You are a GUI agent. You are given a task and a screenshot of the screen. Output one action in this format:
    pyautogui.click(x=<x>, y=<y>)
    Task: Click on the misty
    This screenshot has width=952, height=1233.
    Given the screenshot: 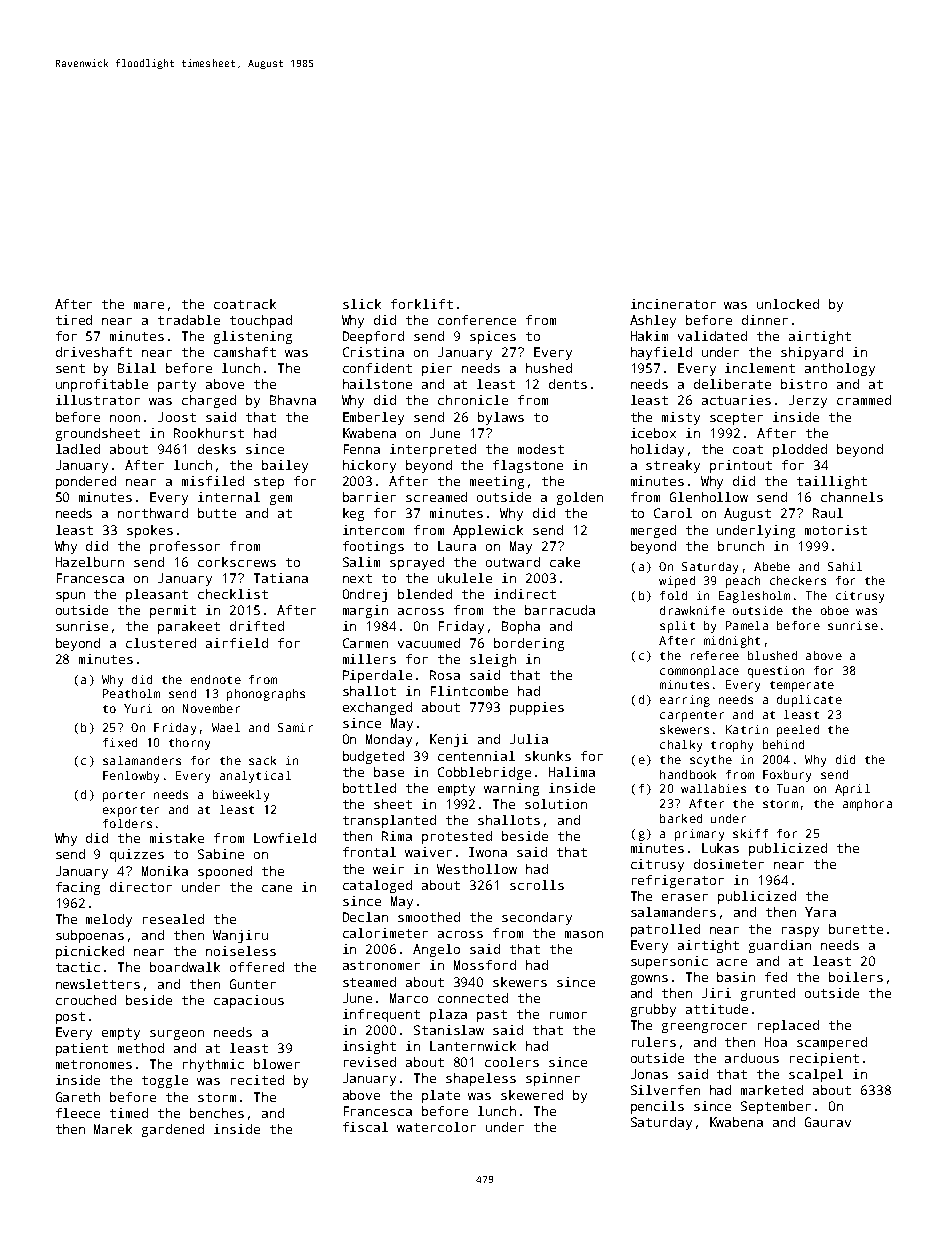 What is the action you would take?
    pyautogui.click(x=681, y=418)
